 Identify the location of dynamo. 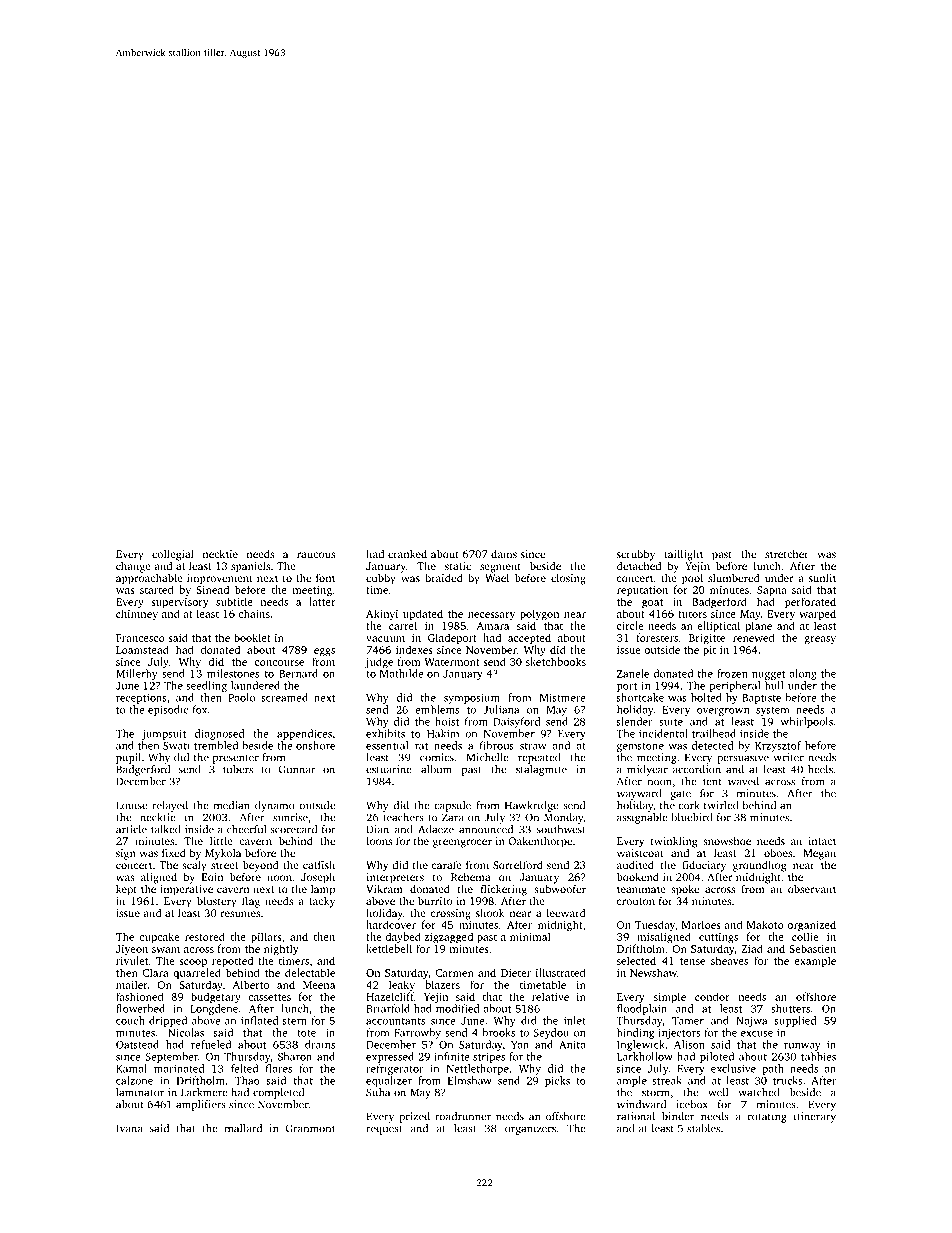
(275, 806).
